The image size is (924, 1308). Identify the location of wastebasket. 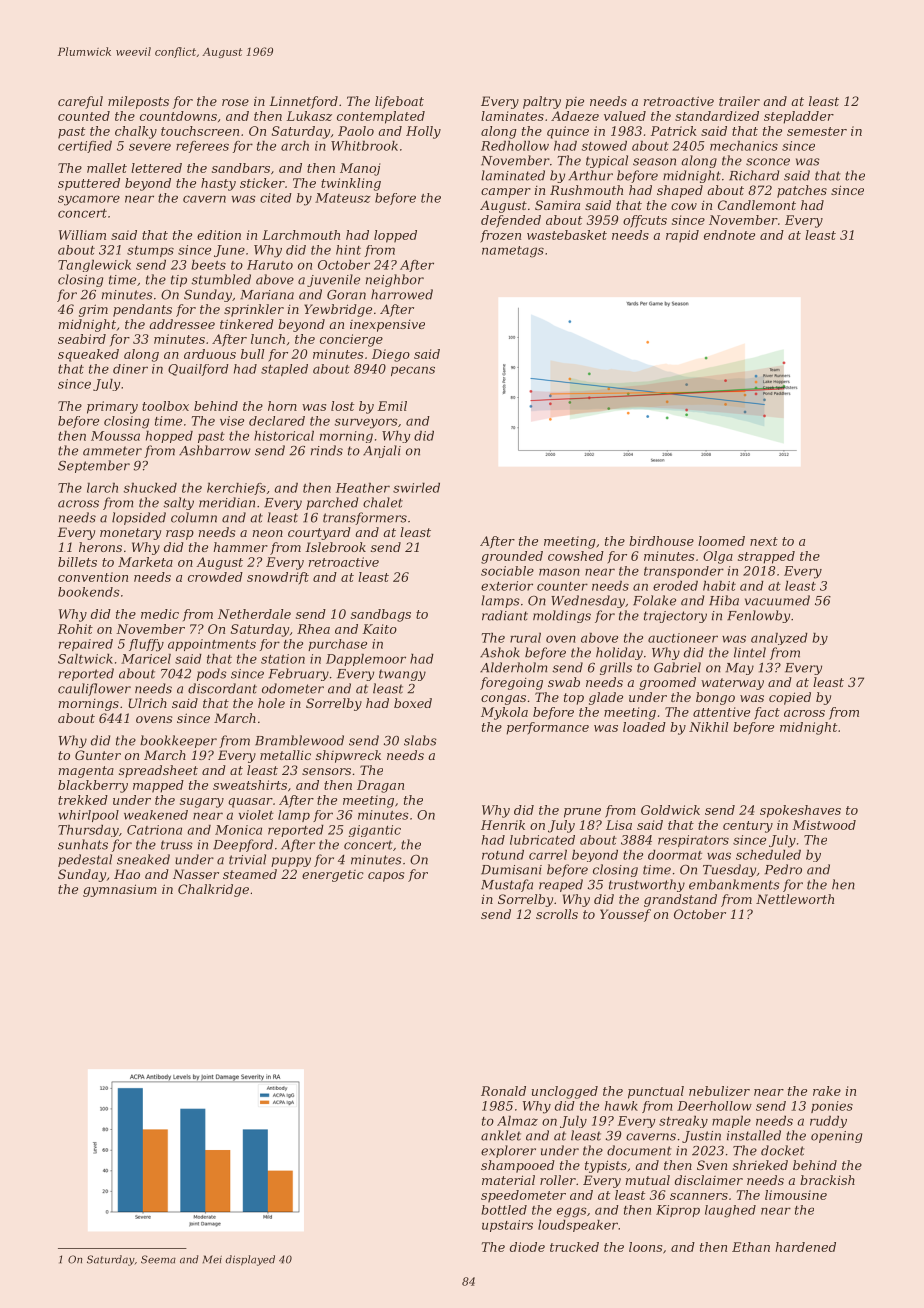
(567, 235).
